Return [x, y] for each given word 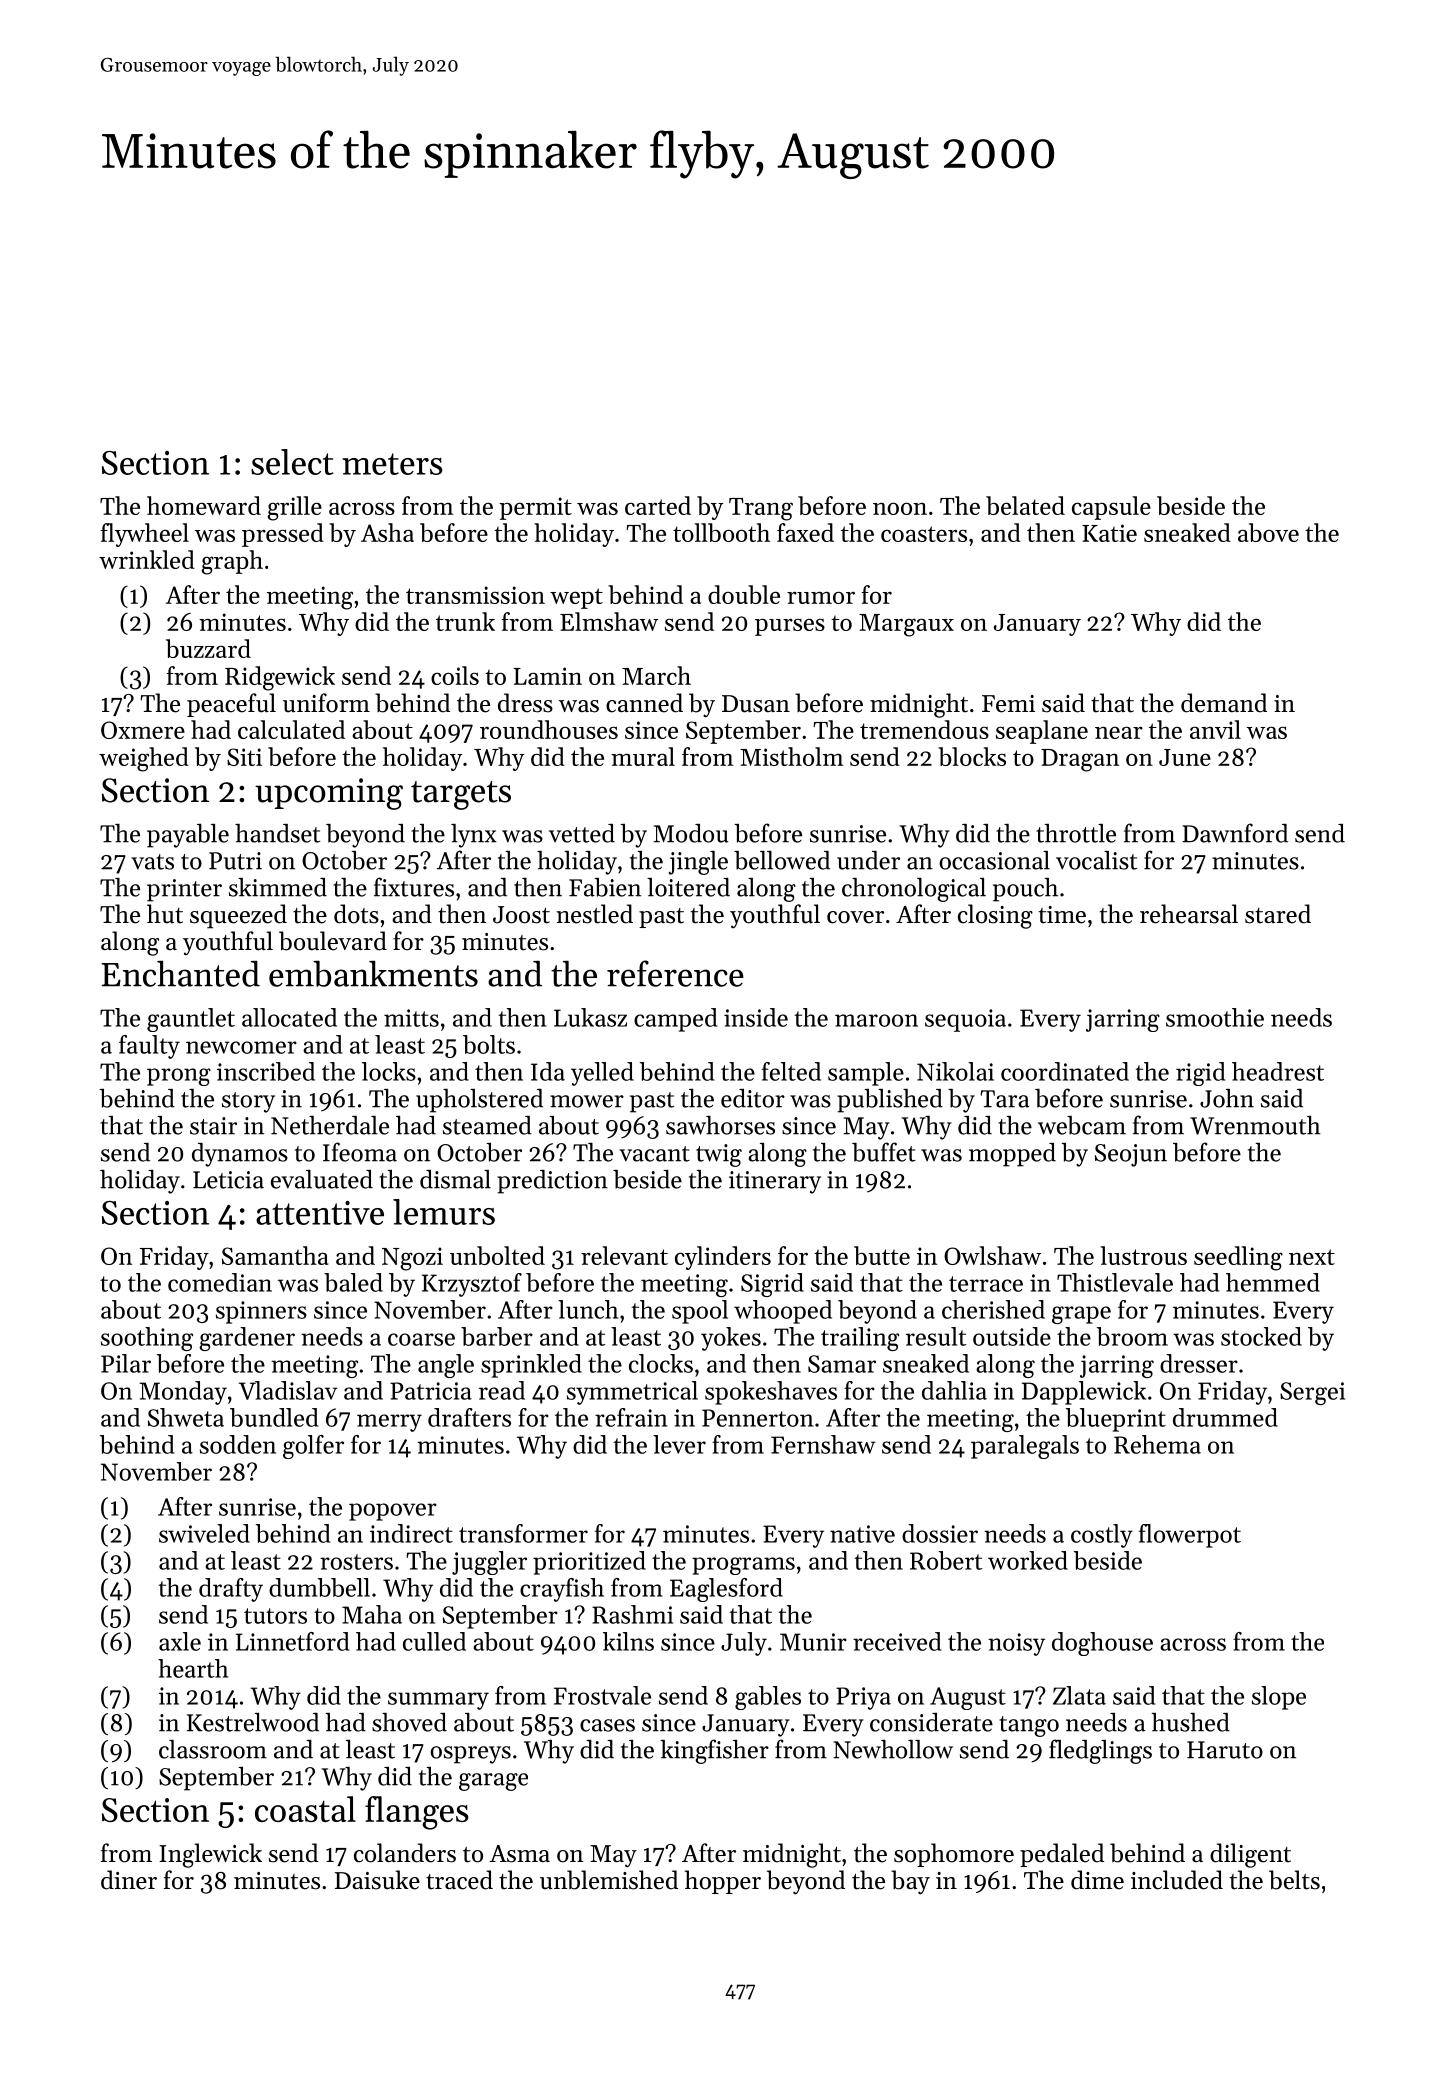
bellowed [782, 860]
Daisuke [377, 1880]
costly [1102, 1536]
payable [188, 836]
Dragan [1080, 760]
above [1268, 532]
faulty [149, 1047]
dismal [455, 1179]
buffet [884, 1152]
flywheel [145, 535]
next [1312, 1257]
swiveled [204, 1533]
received [897, 1641]
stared [1278, 914]
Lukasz [590, 1017]
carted [658, 505]
